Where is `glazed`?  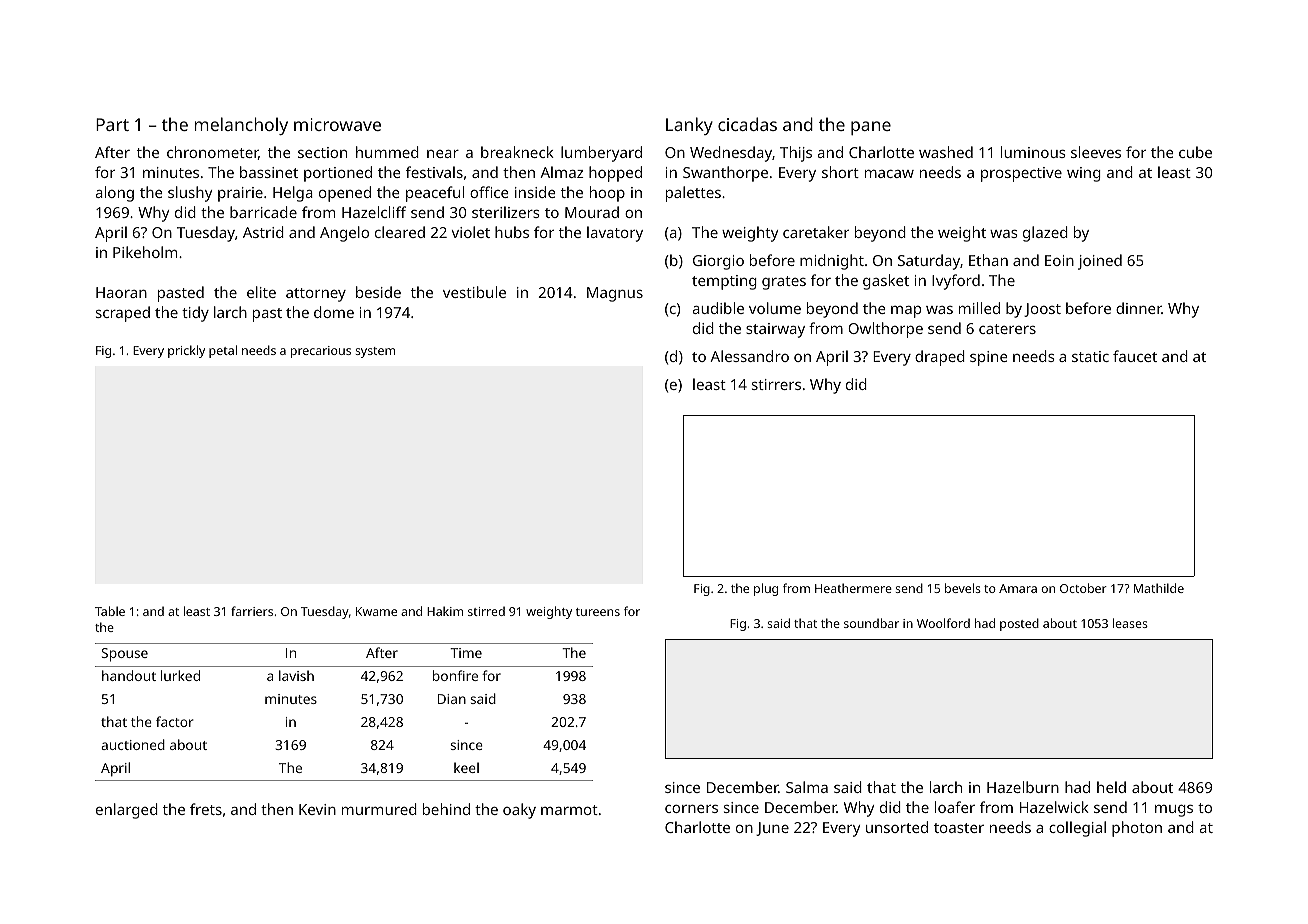 glazed is located at coordinates (1045, 234).
